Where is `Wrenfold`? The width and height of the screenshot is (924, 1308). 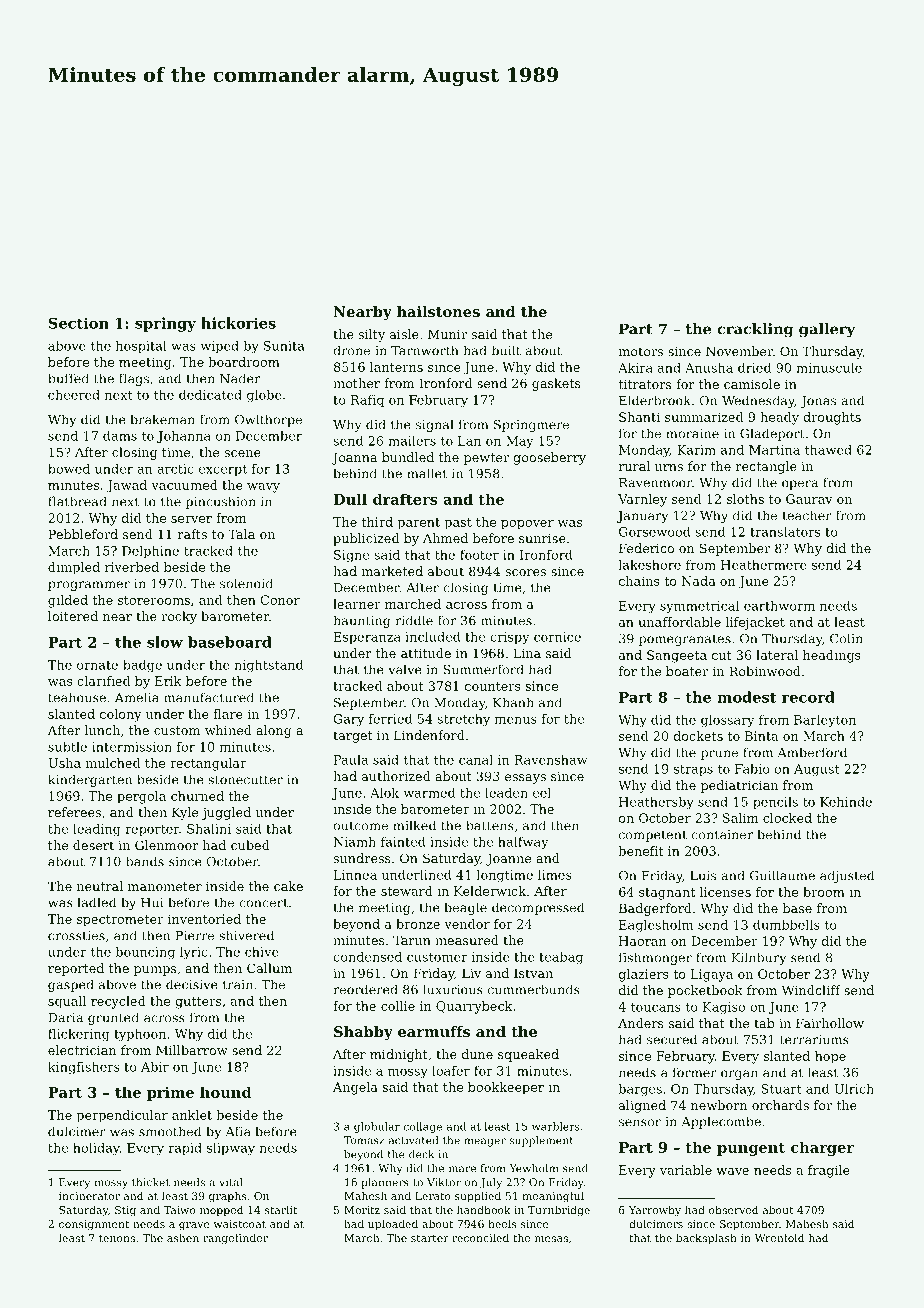 Wrenfold is located at coordinates (779, 1237).
